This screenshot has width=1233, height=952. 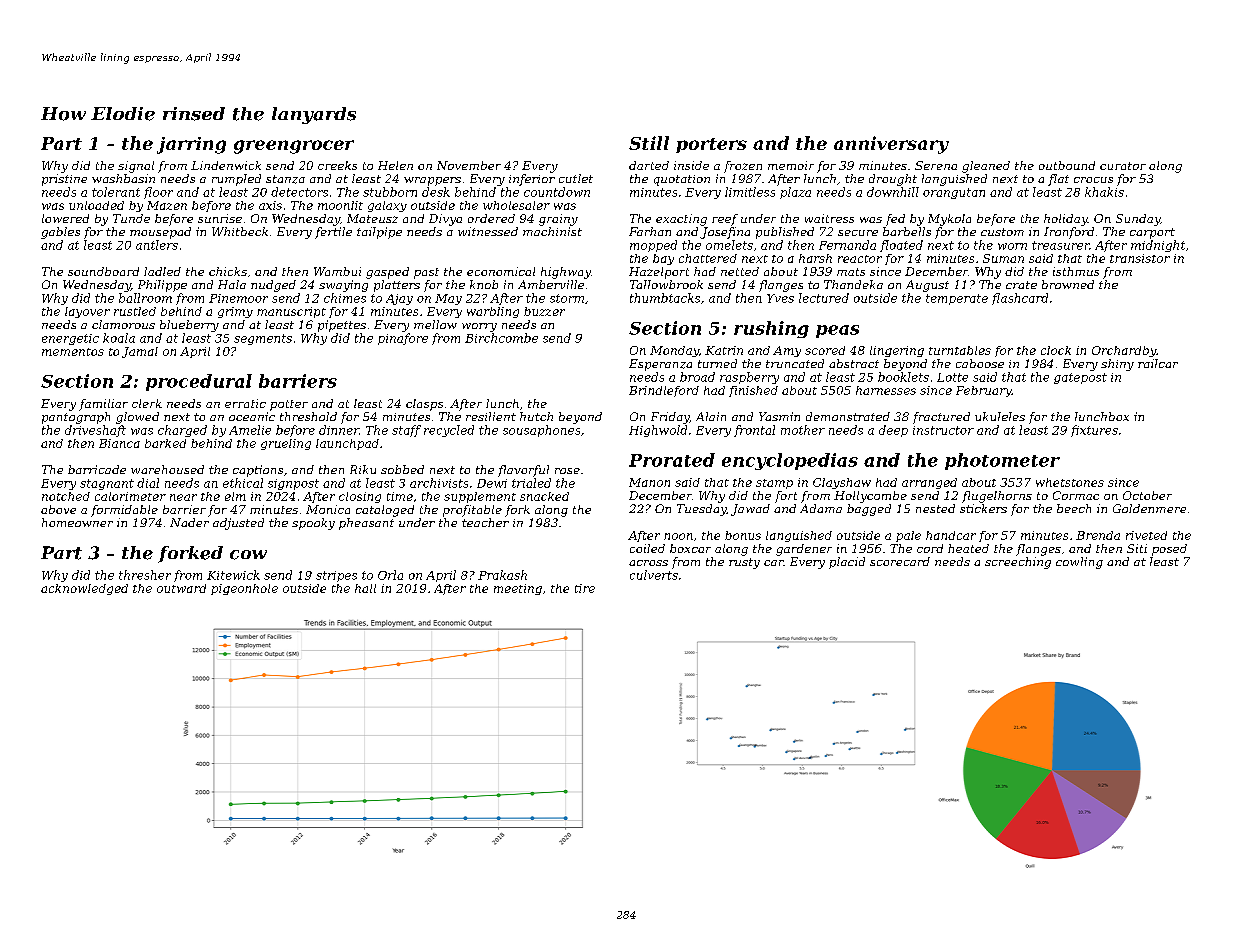 I want to click on Still, so click(x=649, y=143).
